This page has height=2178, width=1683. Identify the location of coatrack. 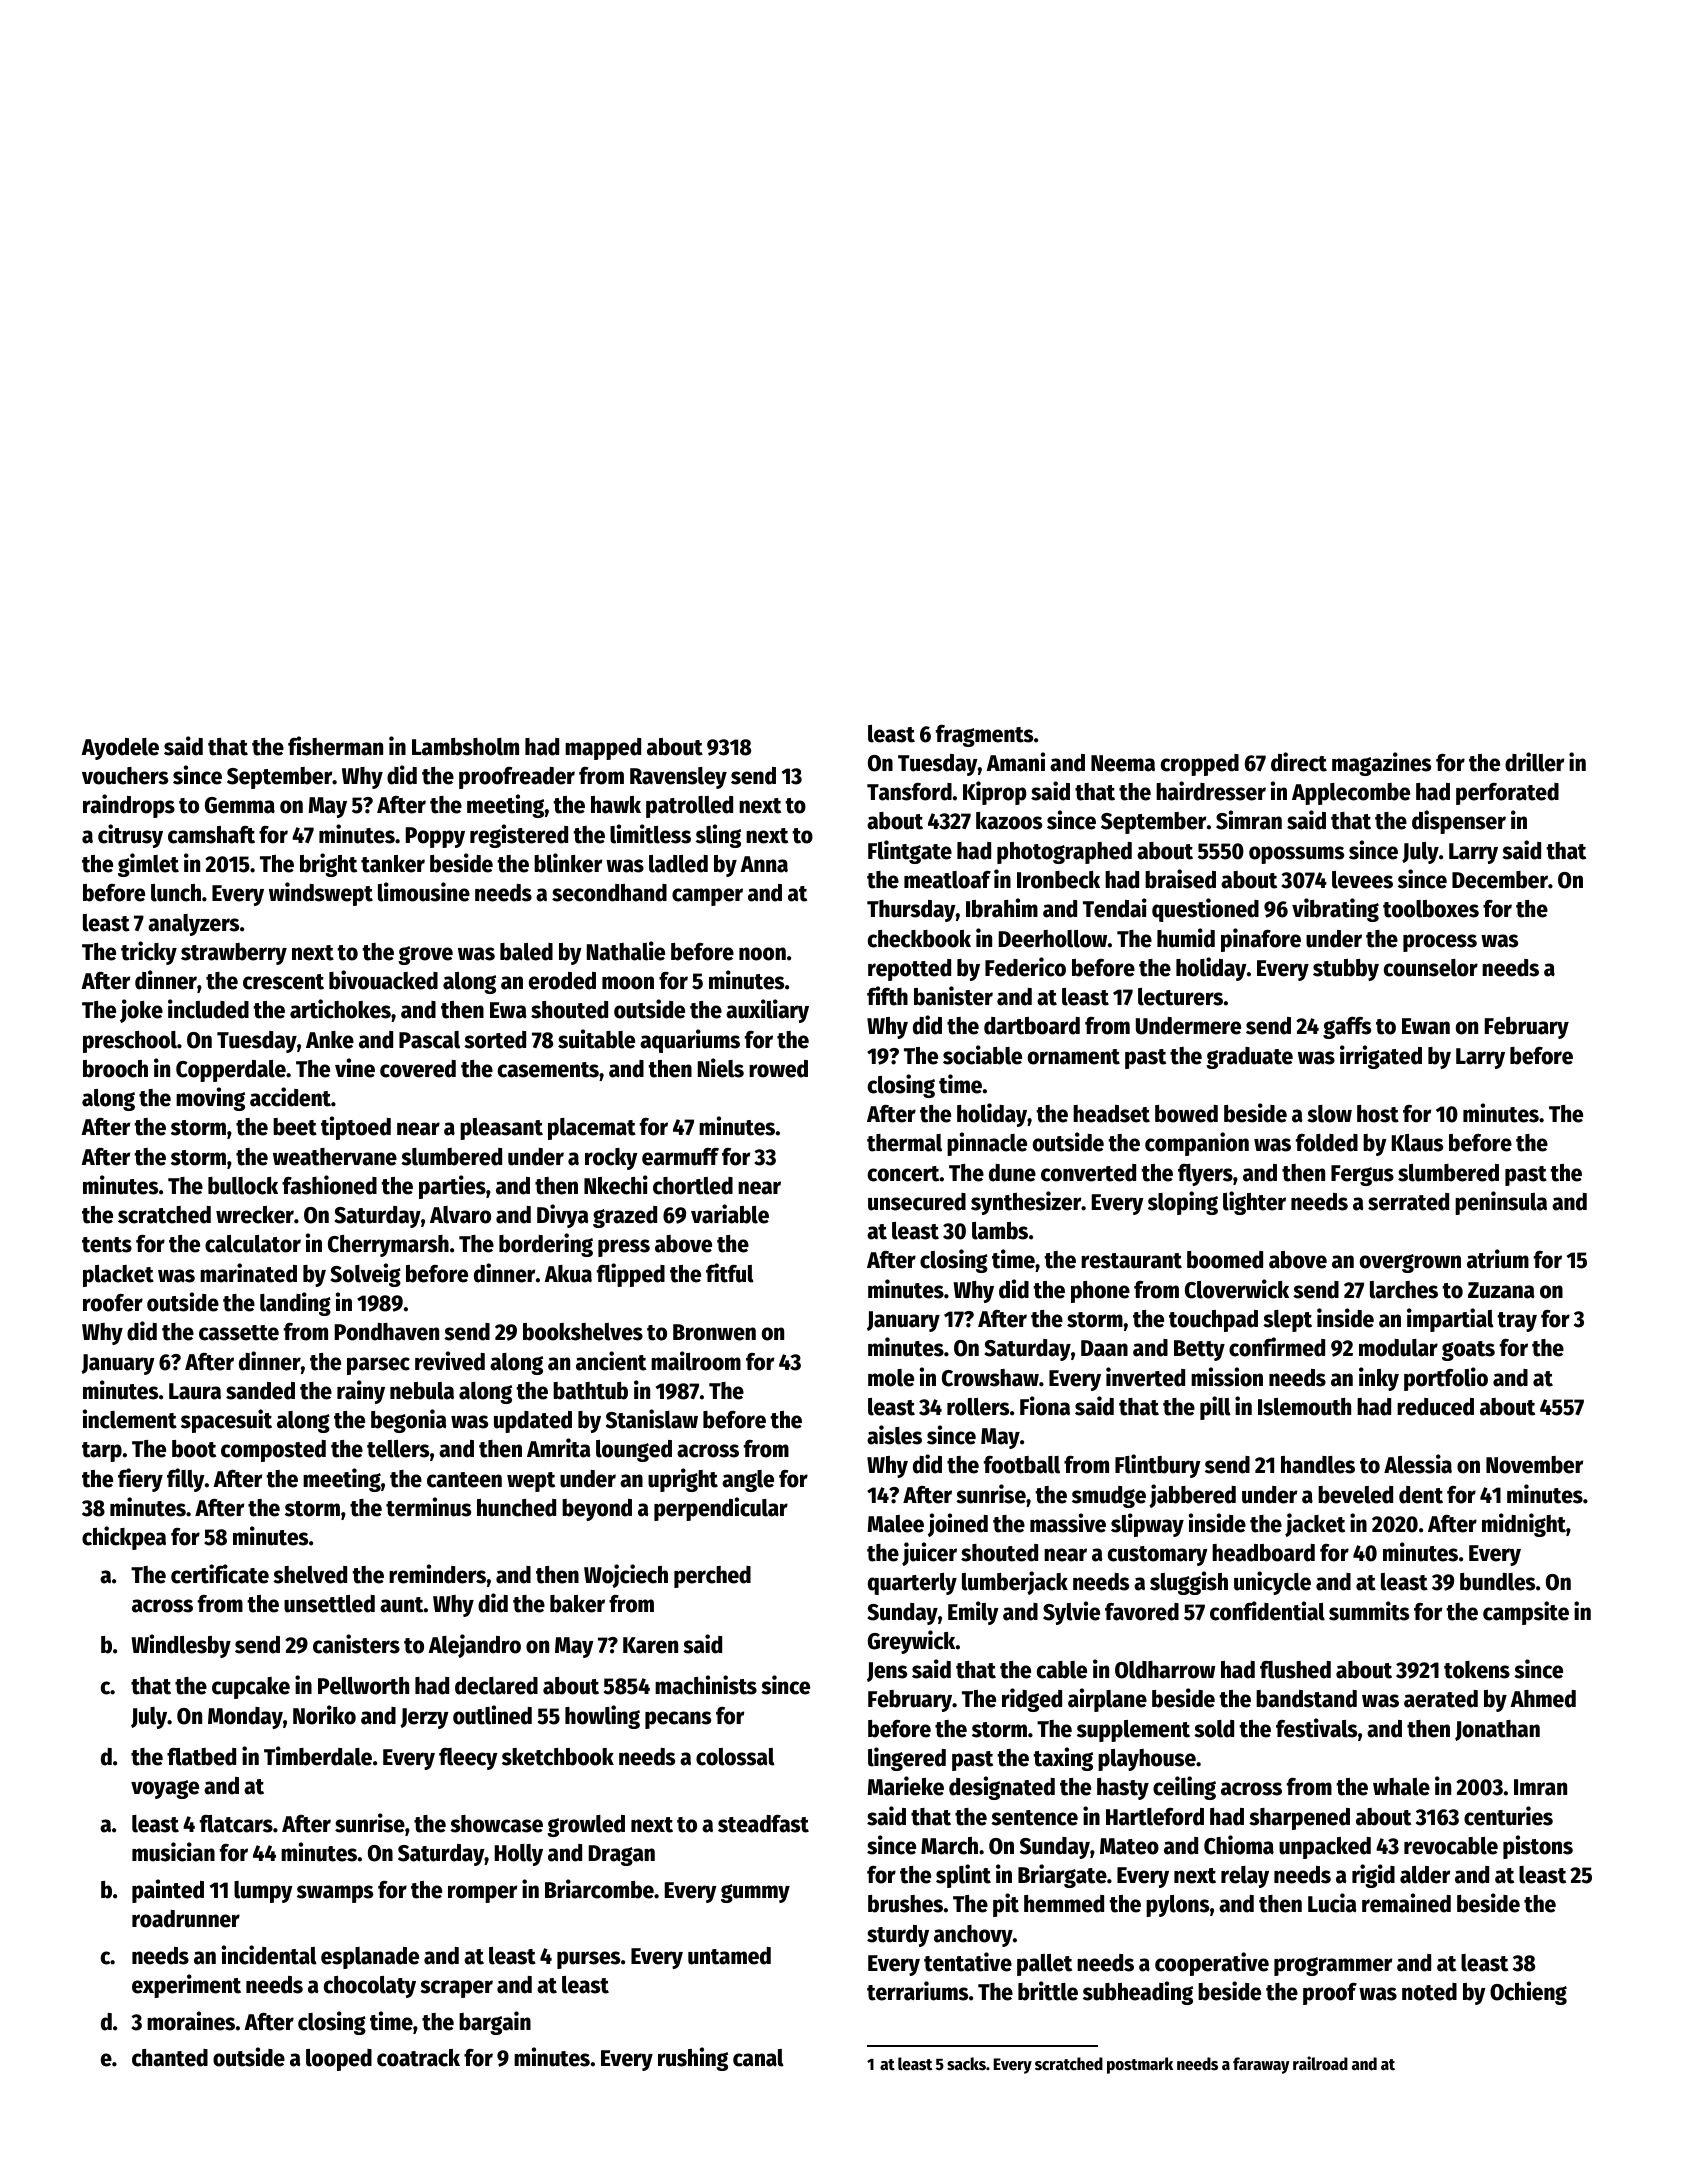
(418, 2058).
